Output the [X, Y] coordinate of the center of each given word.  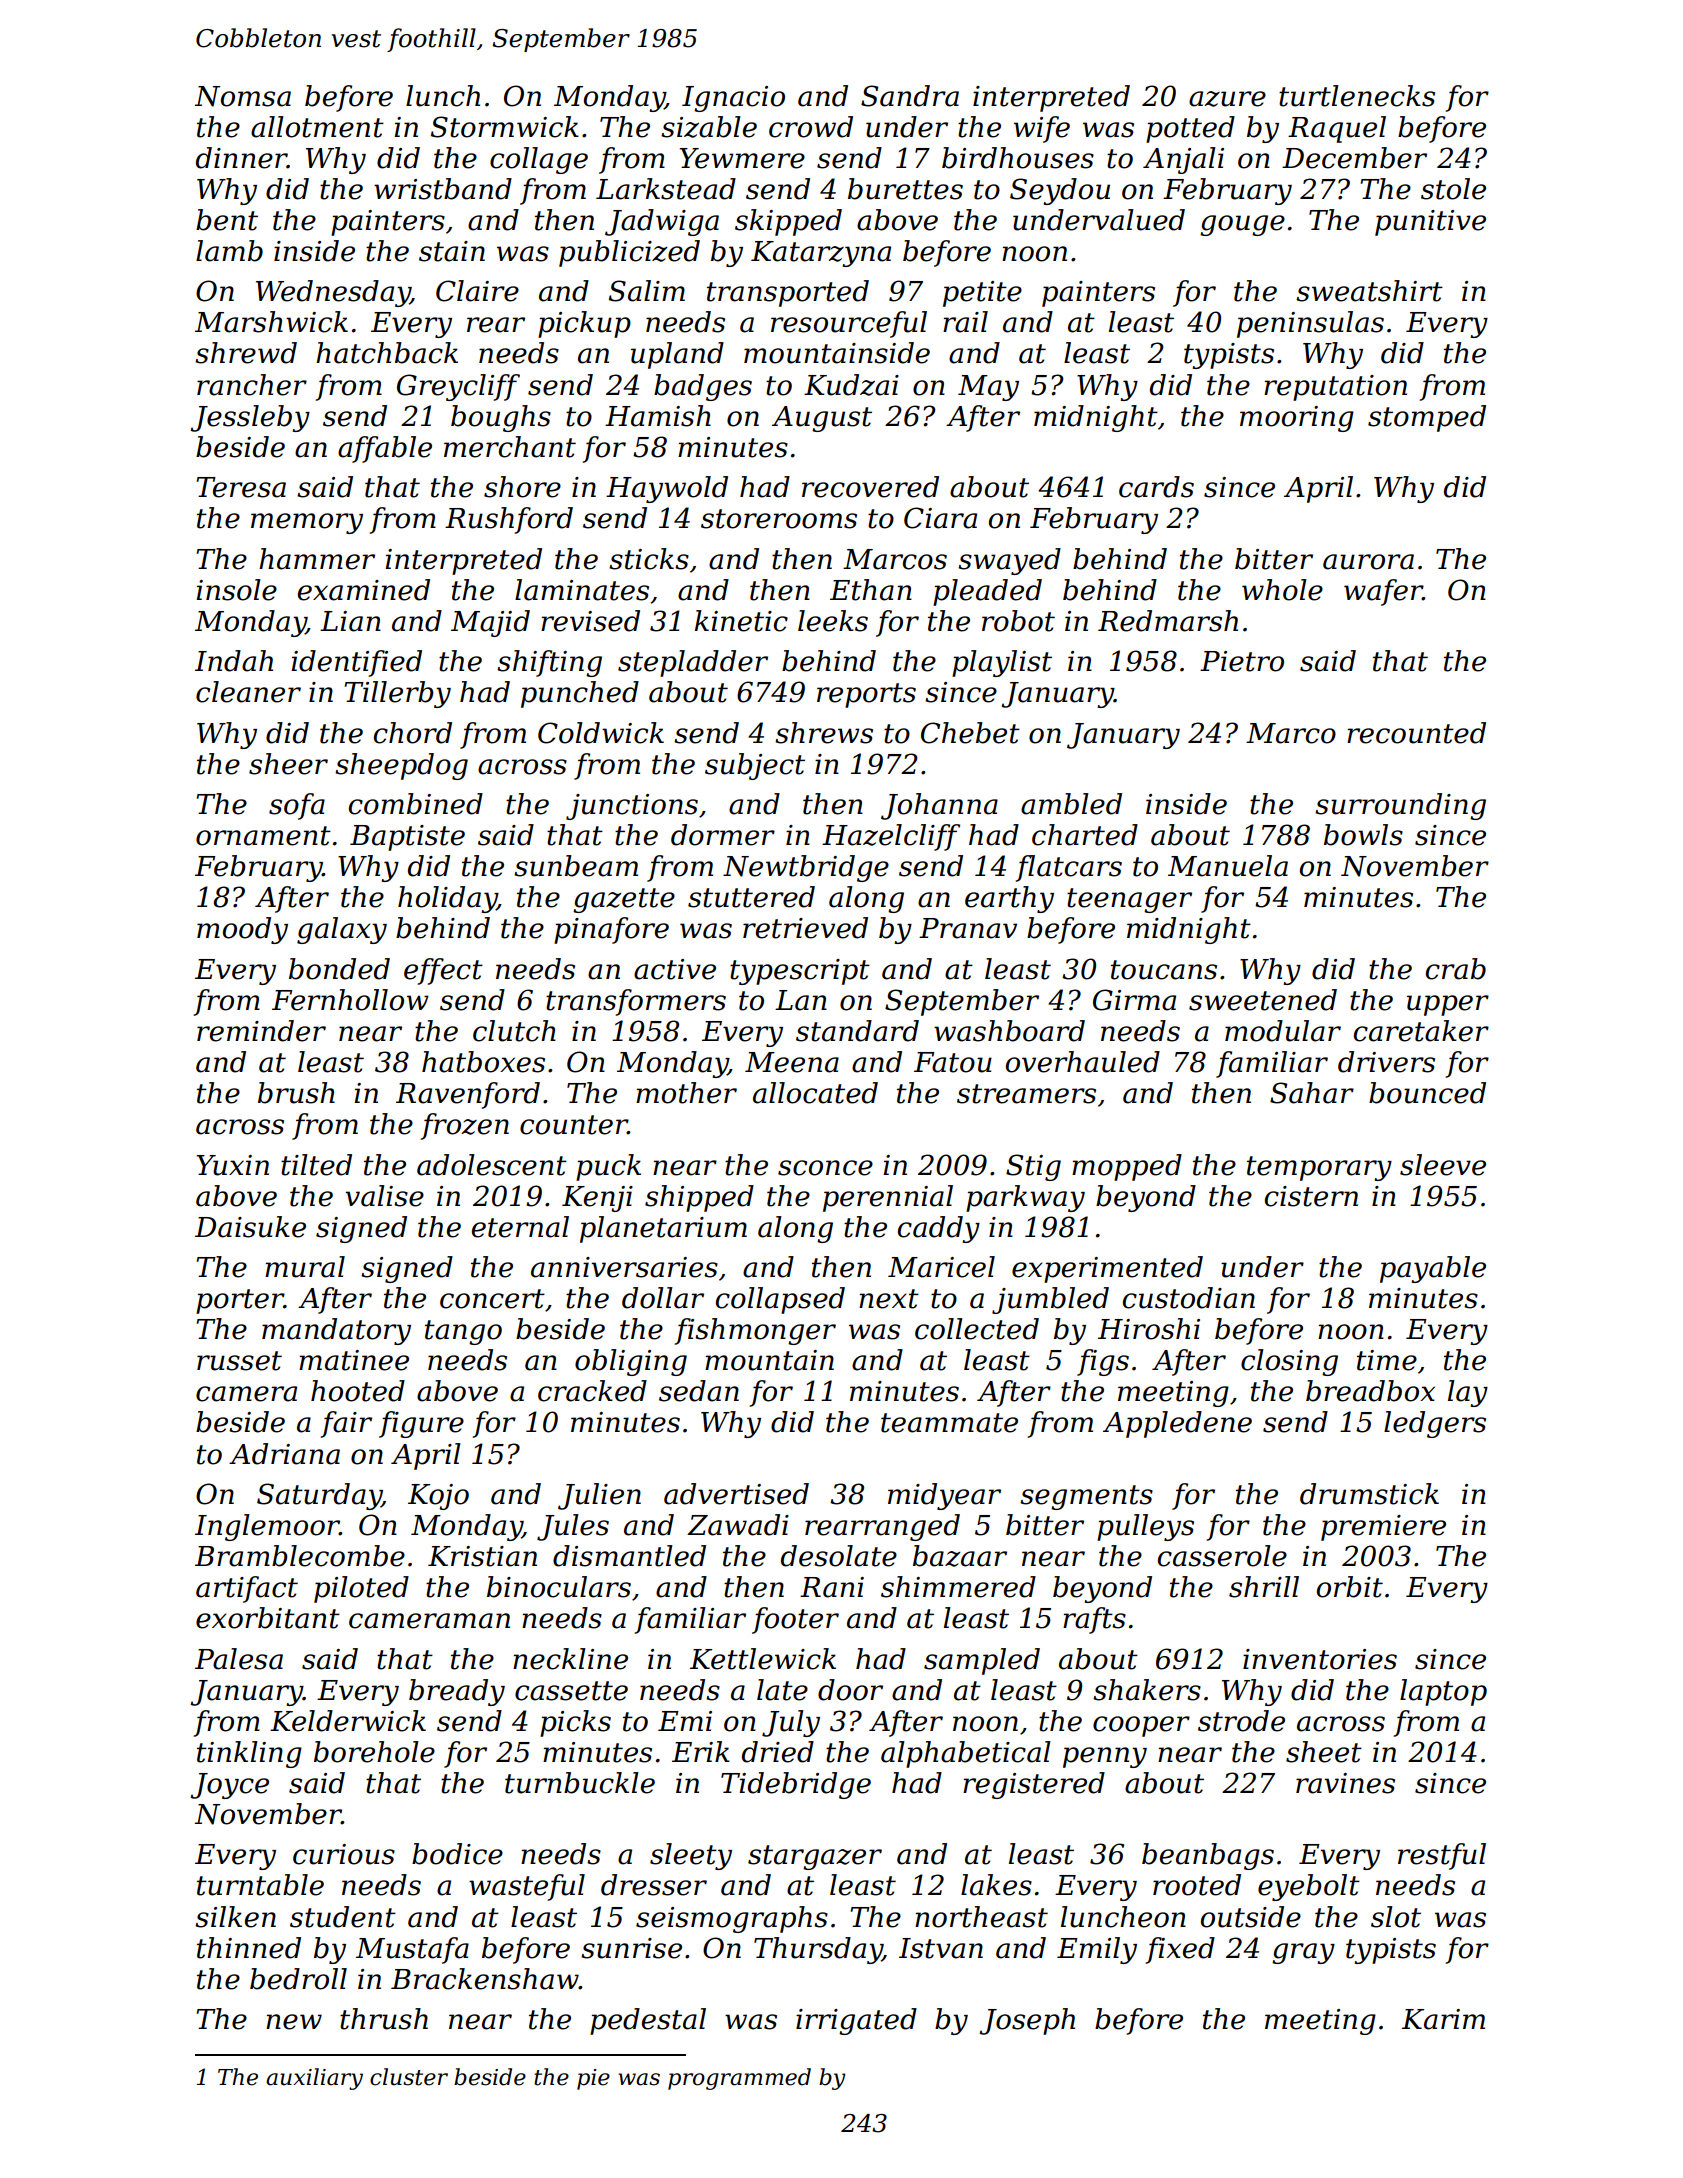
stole [1453, 189]
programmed [739, 2079]
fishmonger [755, 1331]
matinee [354, 1360]
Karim [1443, 2019]
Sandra [910, 96]
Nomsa [243, 96]
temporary [1319, 1168]
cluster [409, 2077]
